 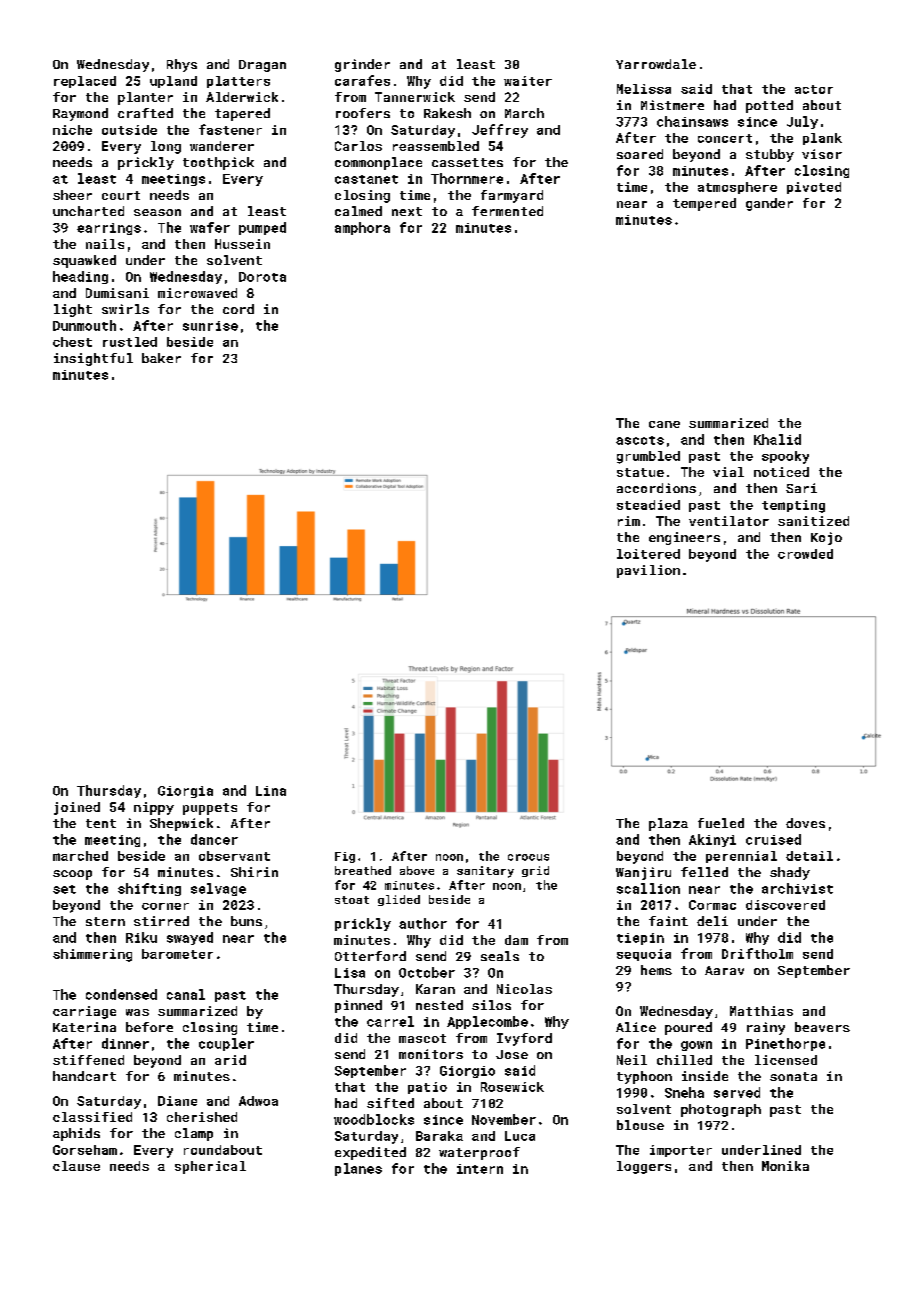 What do you see at coordinates (210, 326) in the page?
I see `sunrise` at bounding box center [210, 326].
